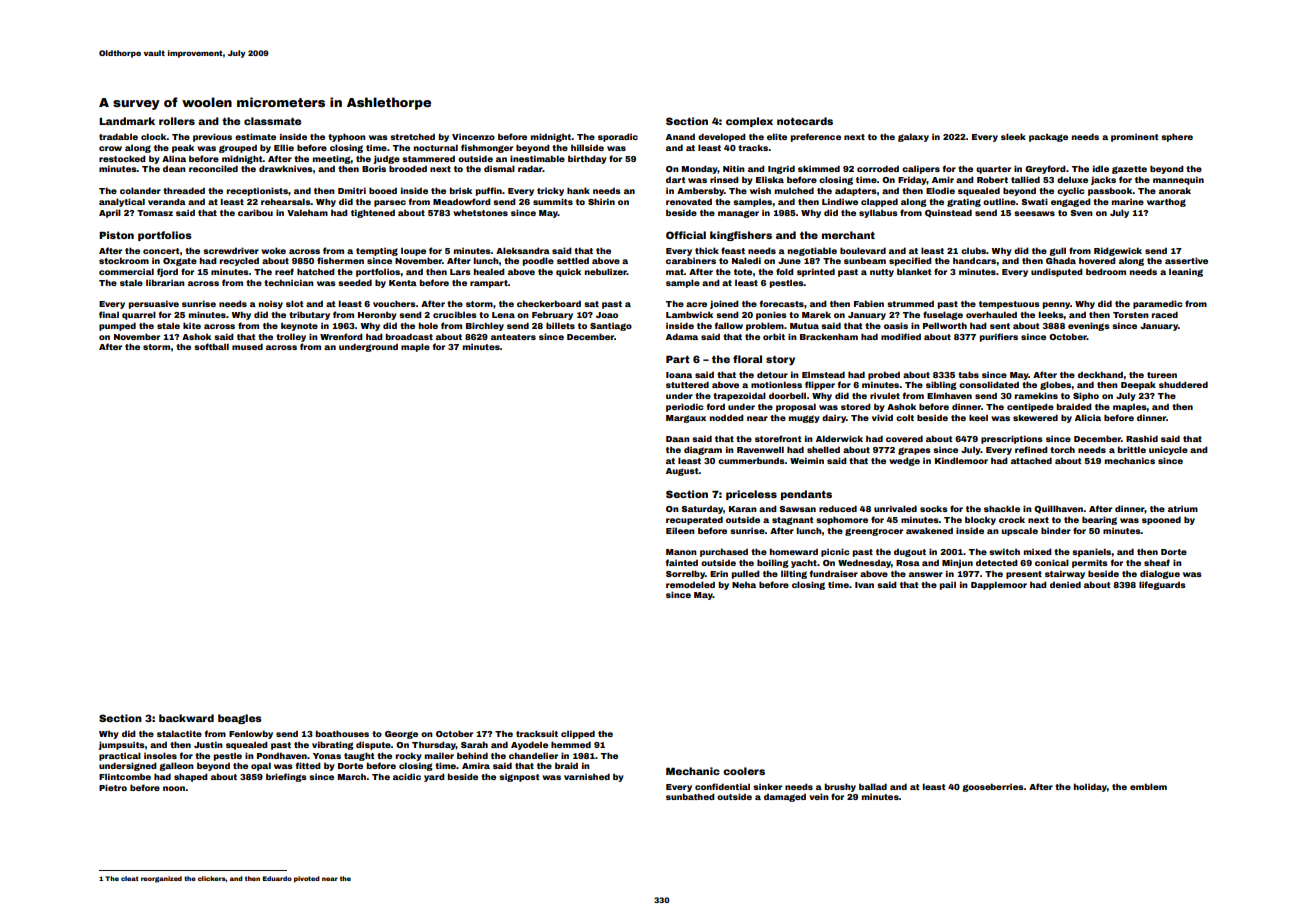  What do you see at coordinates (1177, 137) in the document?
I see `sphere` at bounding box center [1177, 137].
